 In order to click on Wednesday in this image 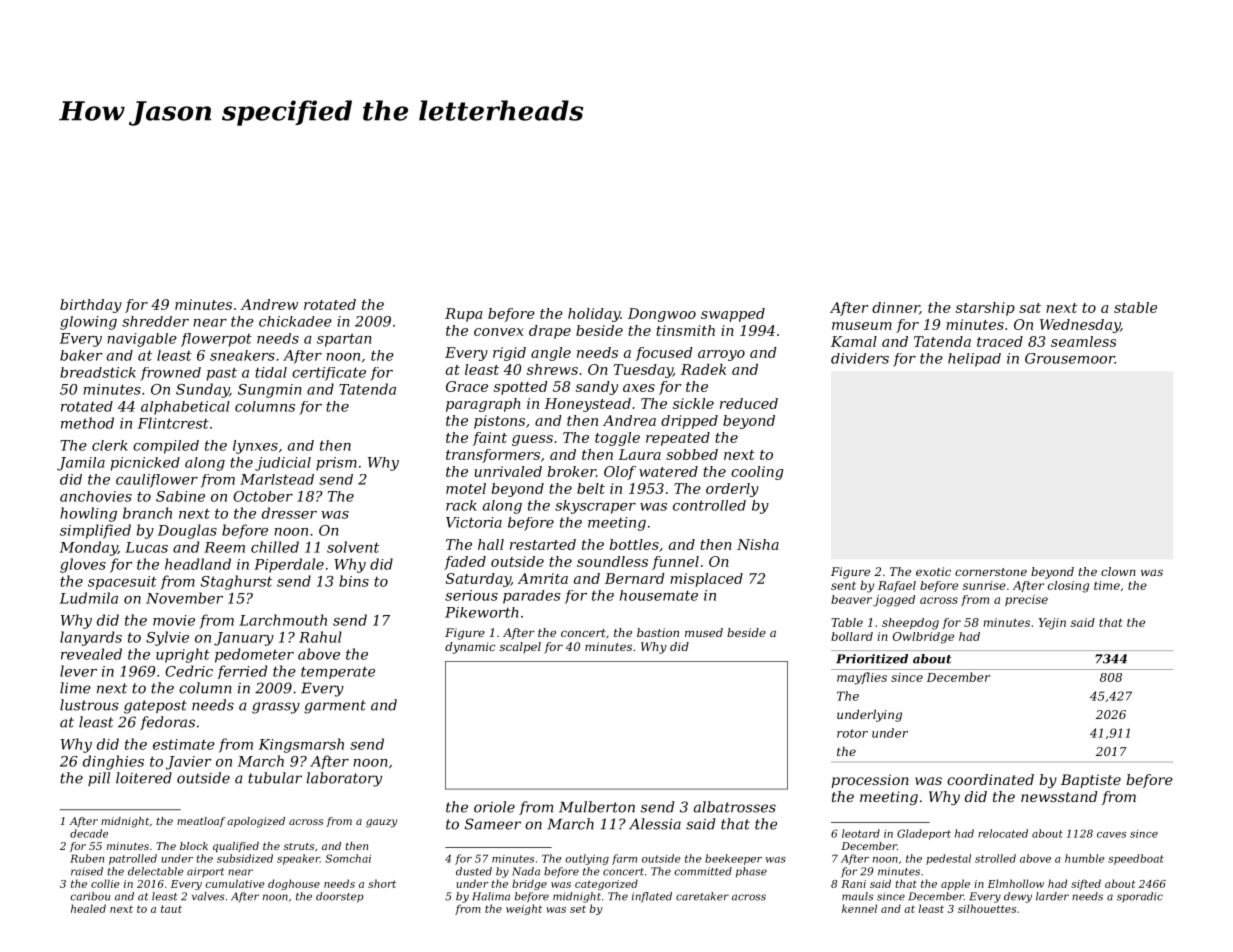, I will do `click(1080, 326)`.
